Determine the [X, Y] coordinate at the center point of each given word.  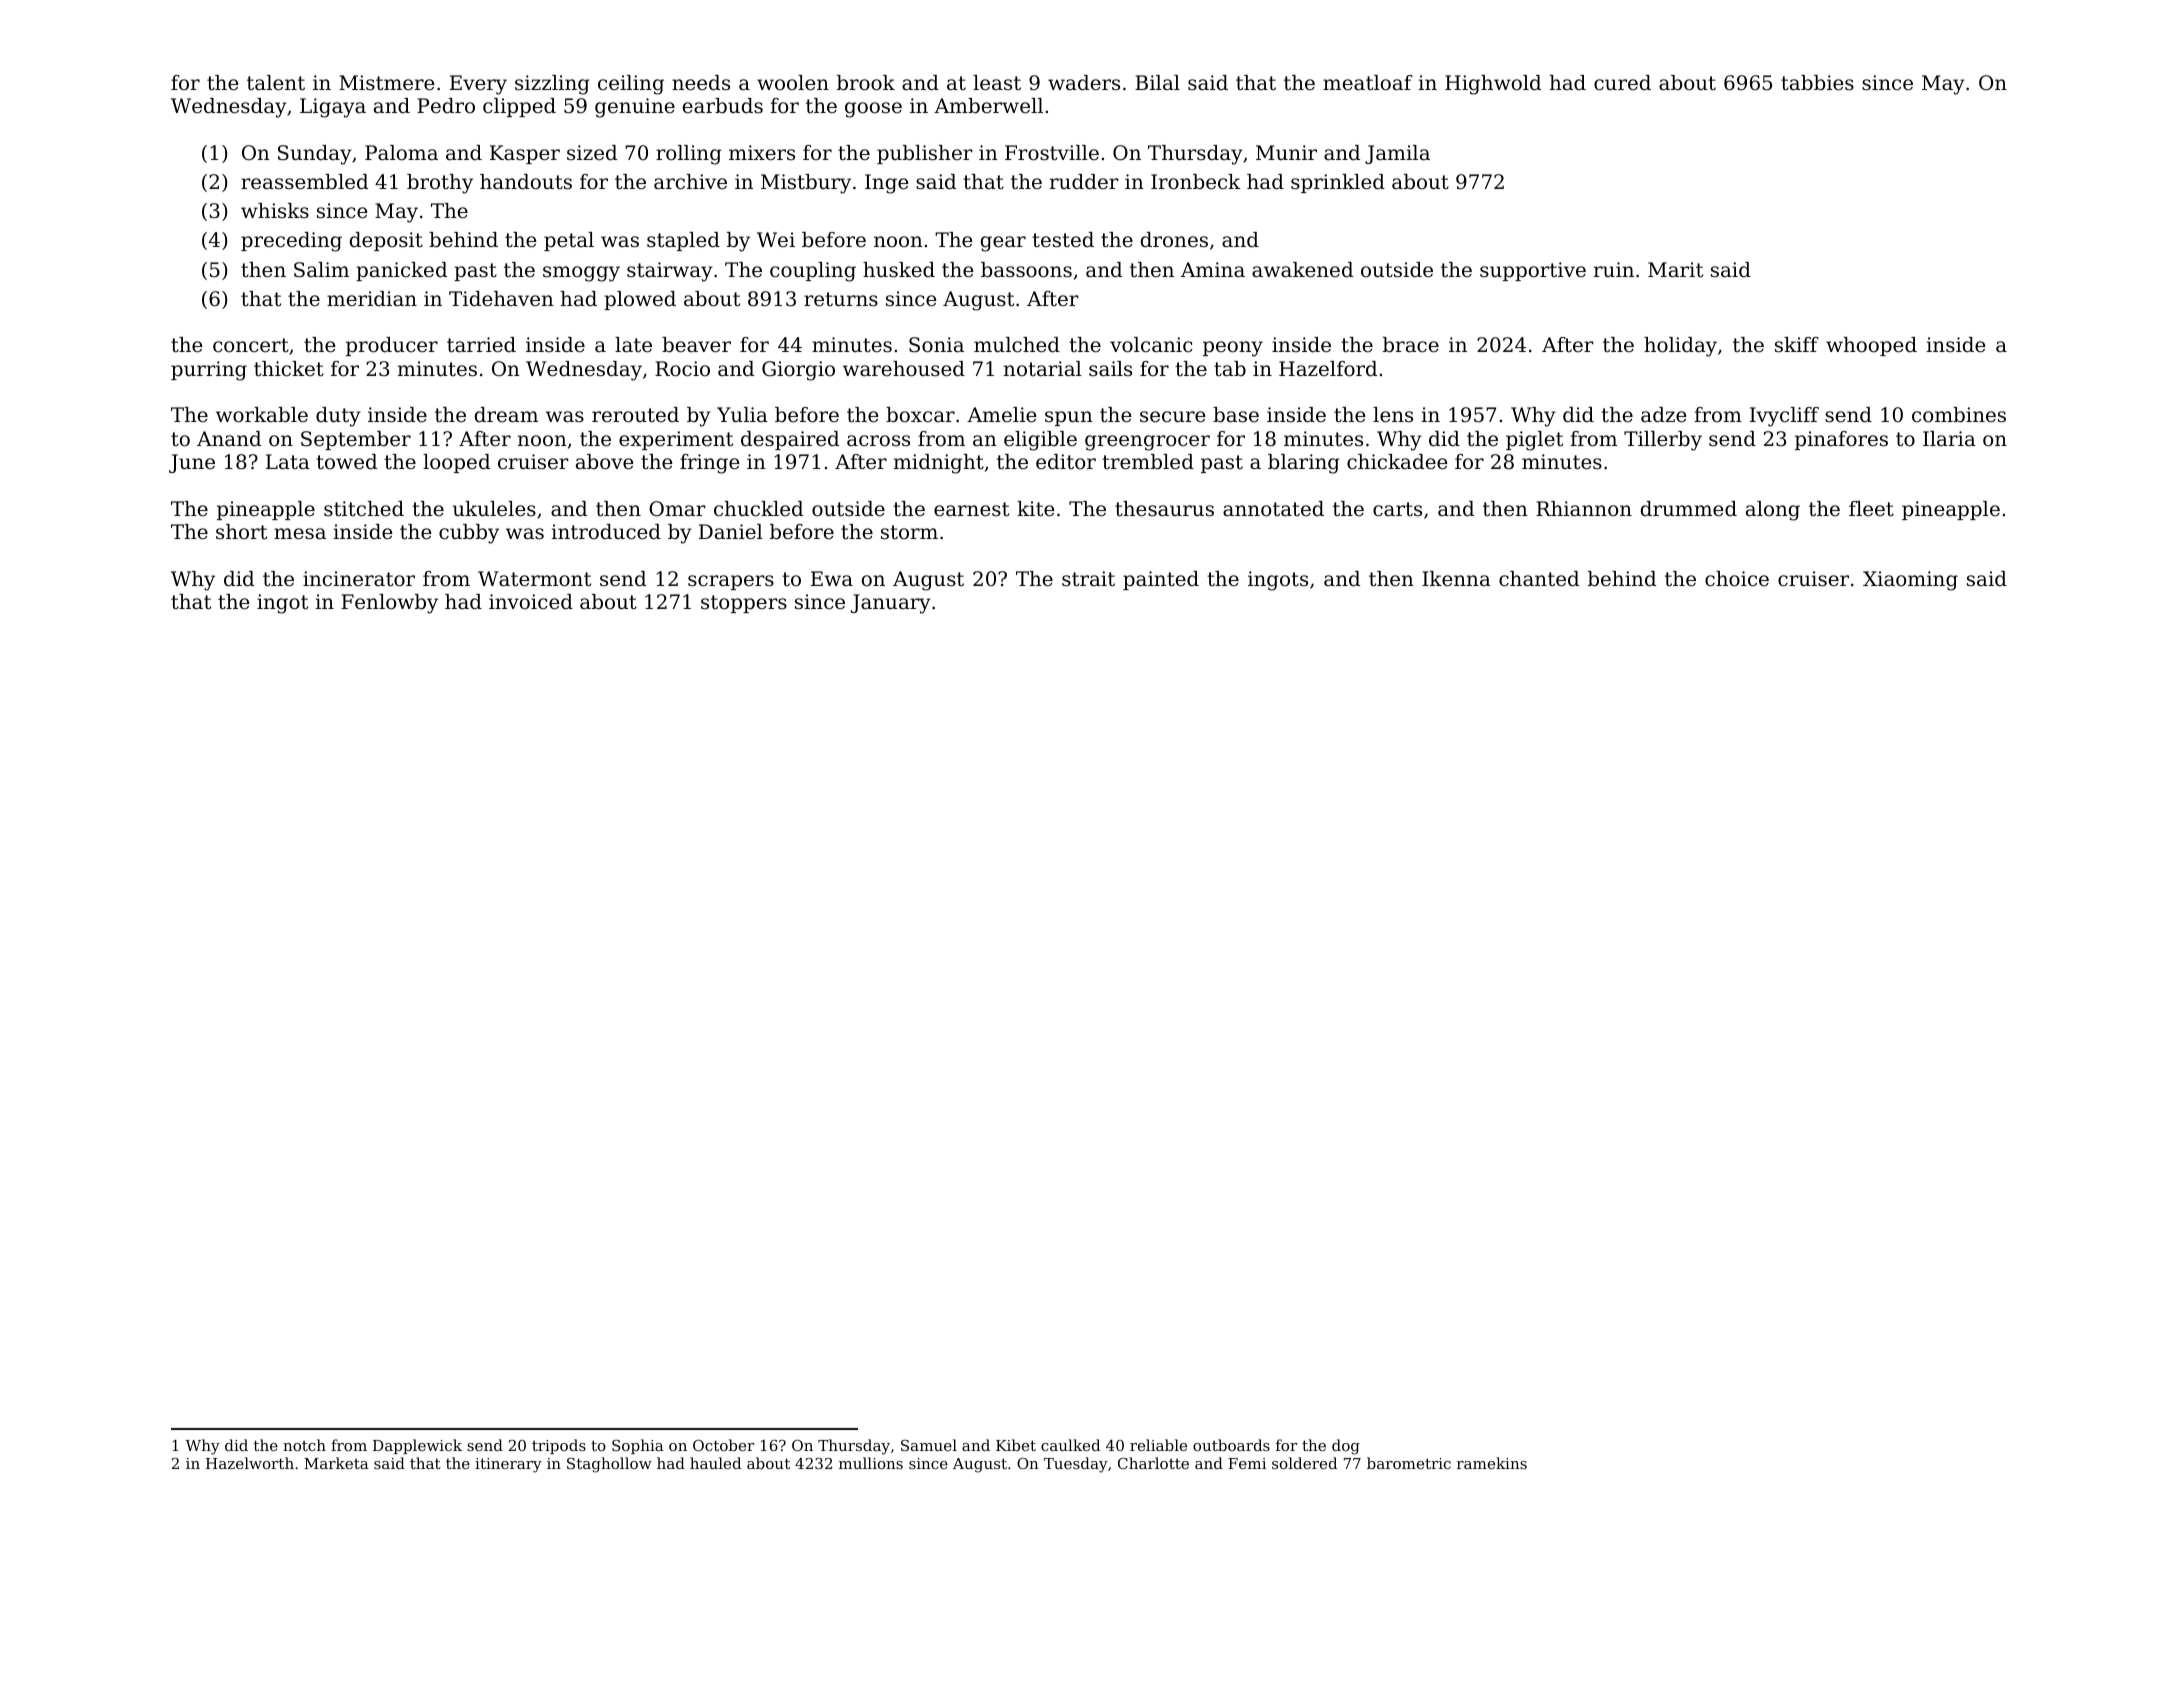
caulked [1070, 1445]
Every [478, 85]
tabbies [1817, 83]
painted [1161, 580]
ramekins [1492, 1463]
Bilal [1157, 82]
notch [304, 1445]
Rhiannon [1584, 509]
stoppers [744, 604]
